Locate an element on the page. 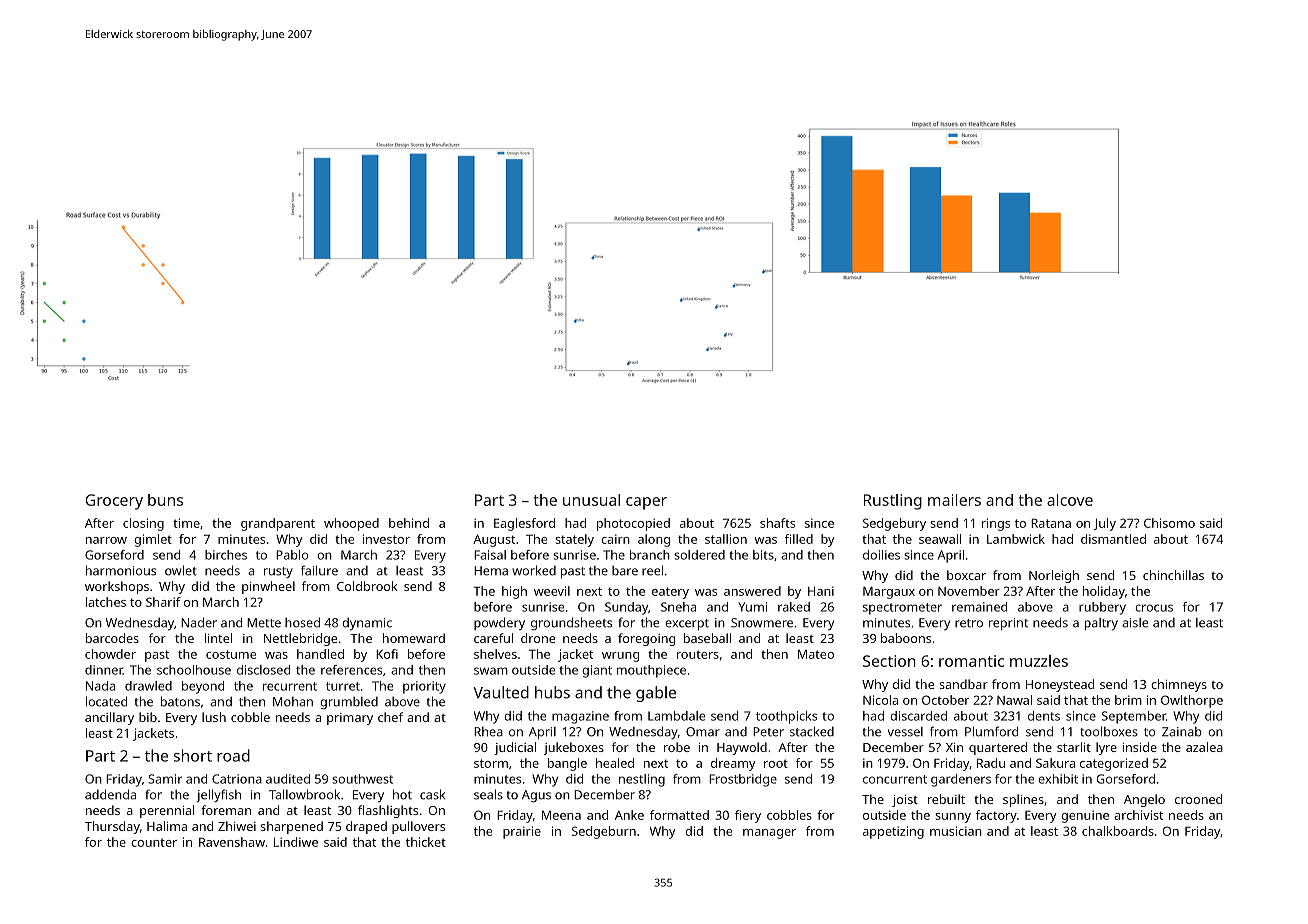  chowder is located at coordinates (110, 654).
